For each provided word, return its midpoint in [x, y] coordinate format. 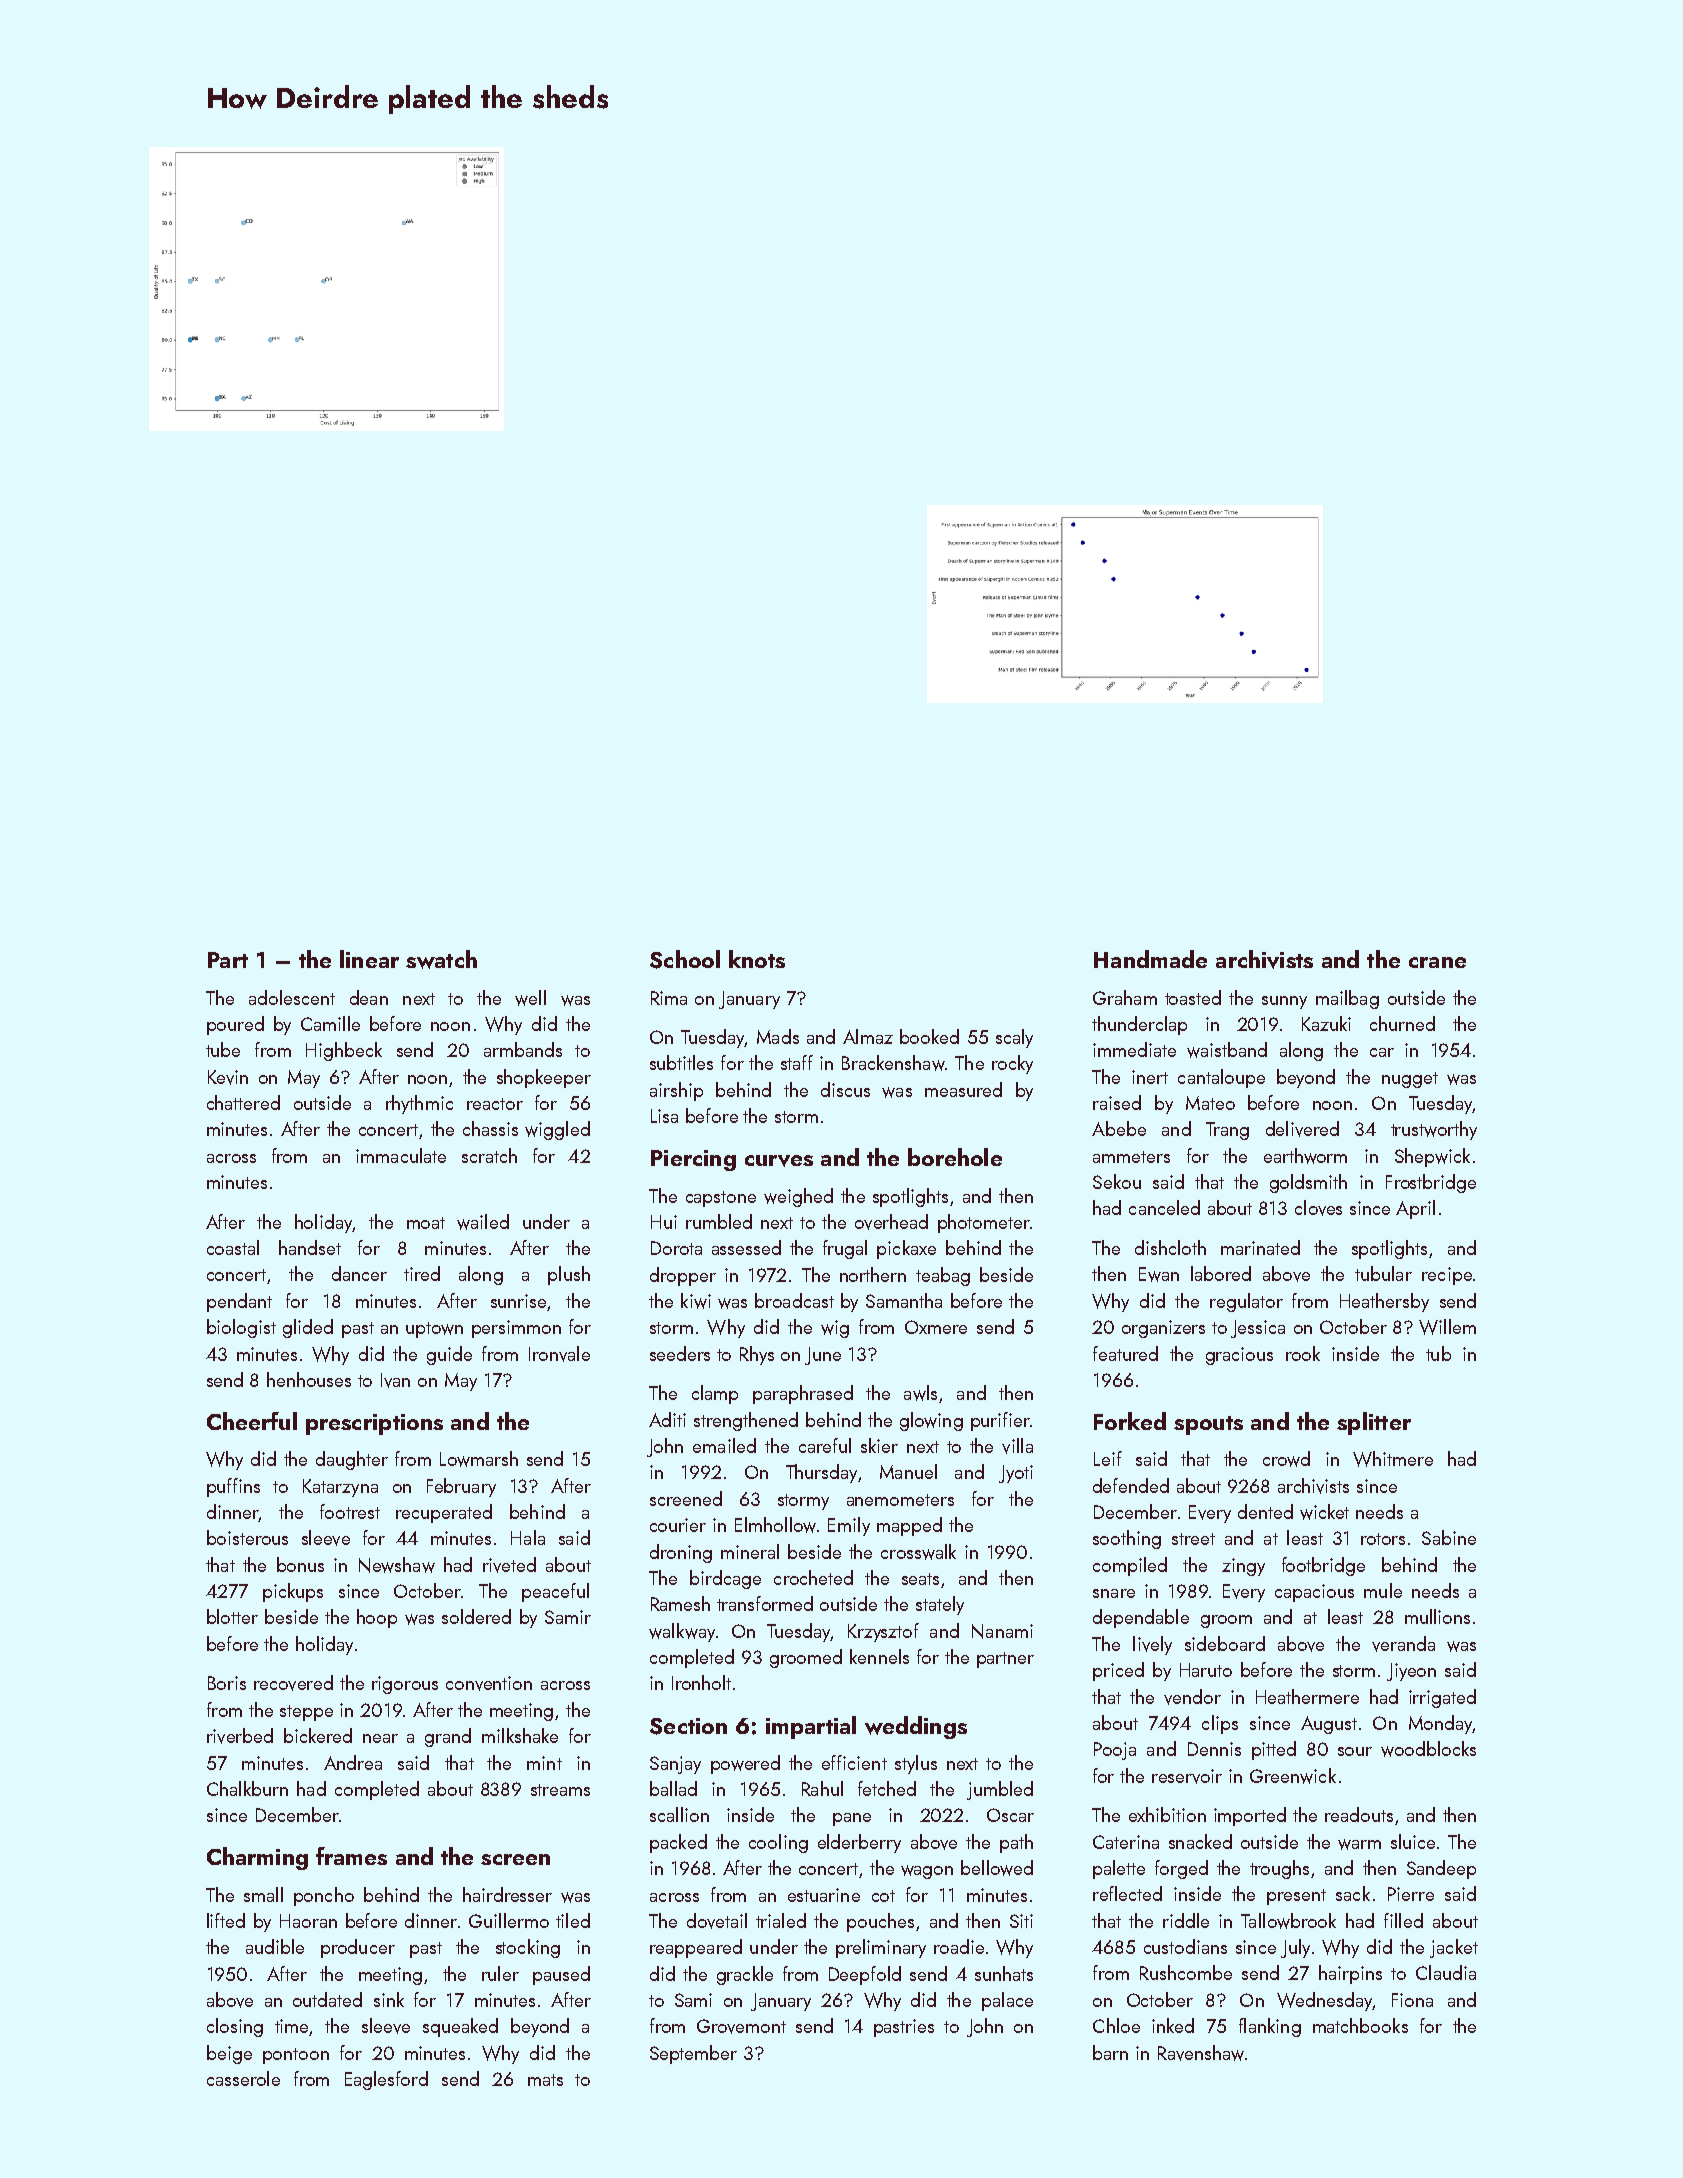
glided [308, 1328]
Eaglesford [386, 2080]
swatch [441, 959]
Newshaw [397, 1565]
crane [1437, 962]
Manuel [908, 1471]
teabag [943, 1276]
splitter [1374, 1423]
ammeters [1131, 1157]
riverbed [240, 1736]
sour [1355, 1751]
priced [1118, 1671]
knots [757, 959]
